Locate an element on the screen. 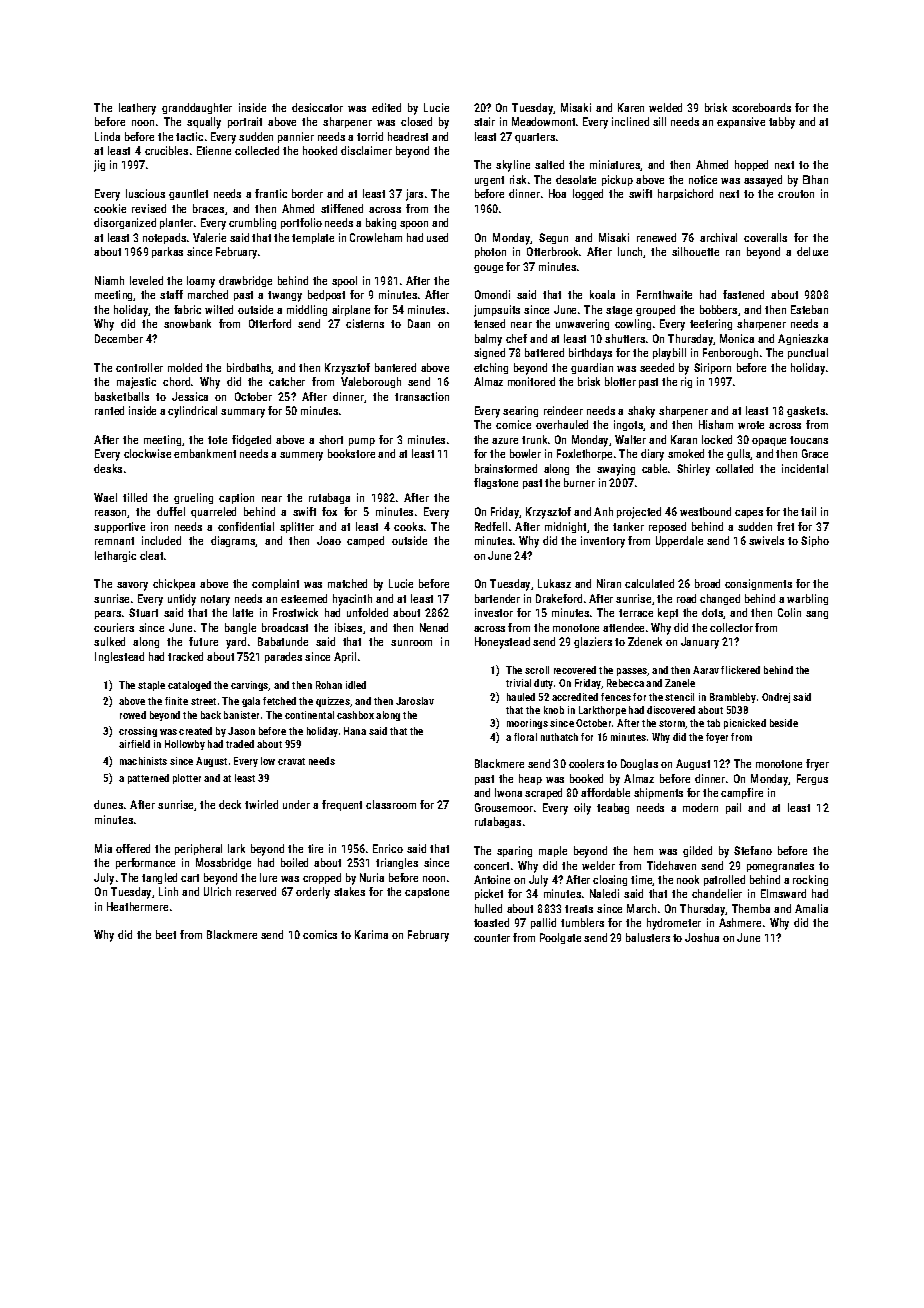  bowler is located at coordinates (525, 453).
